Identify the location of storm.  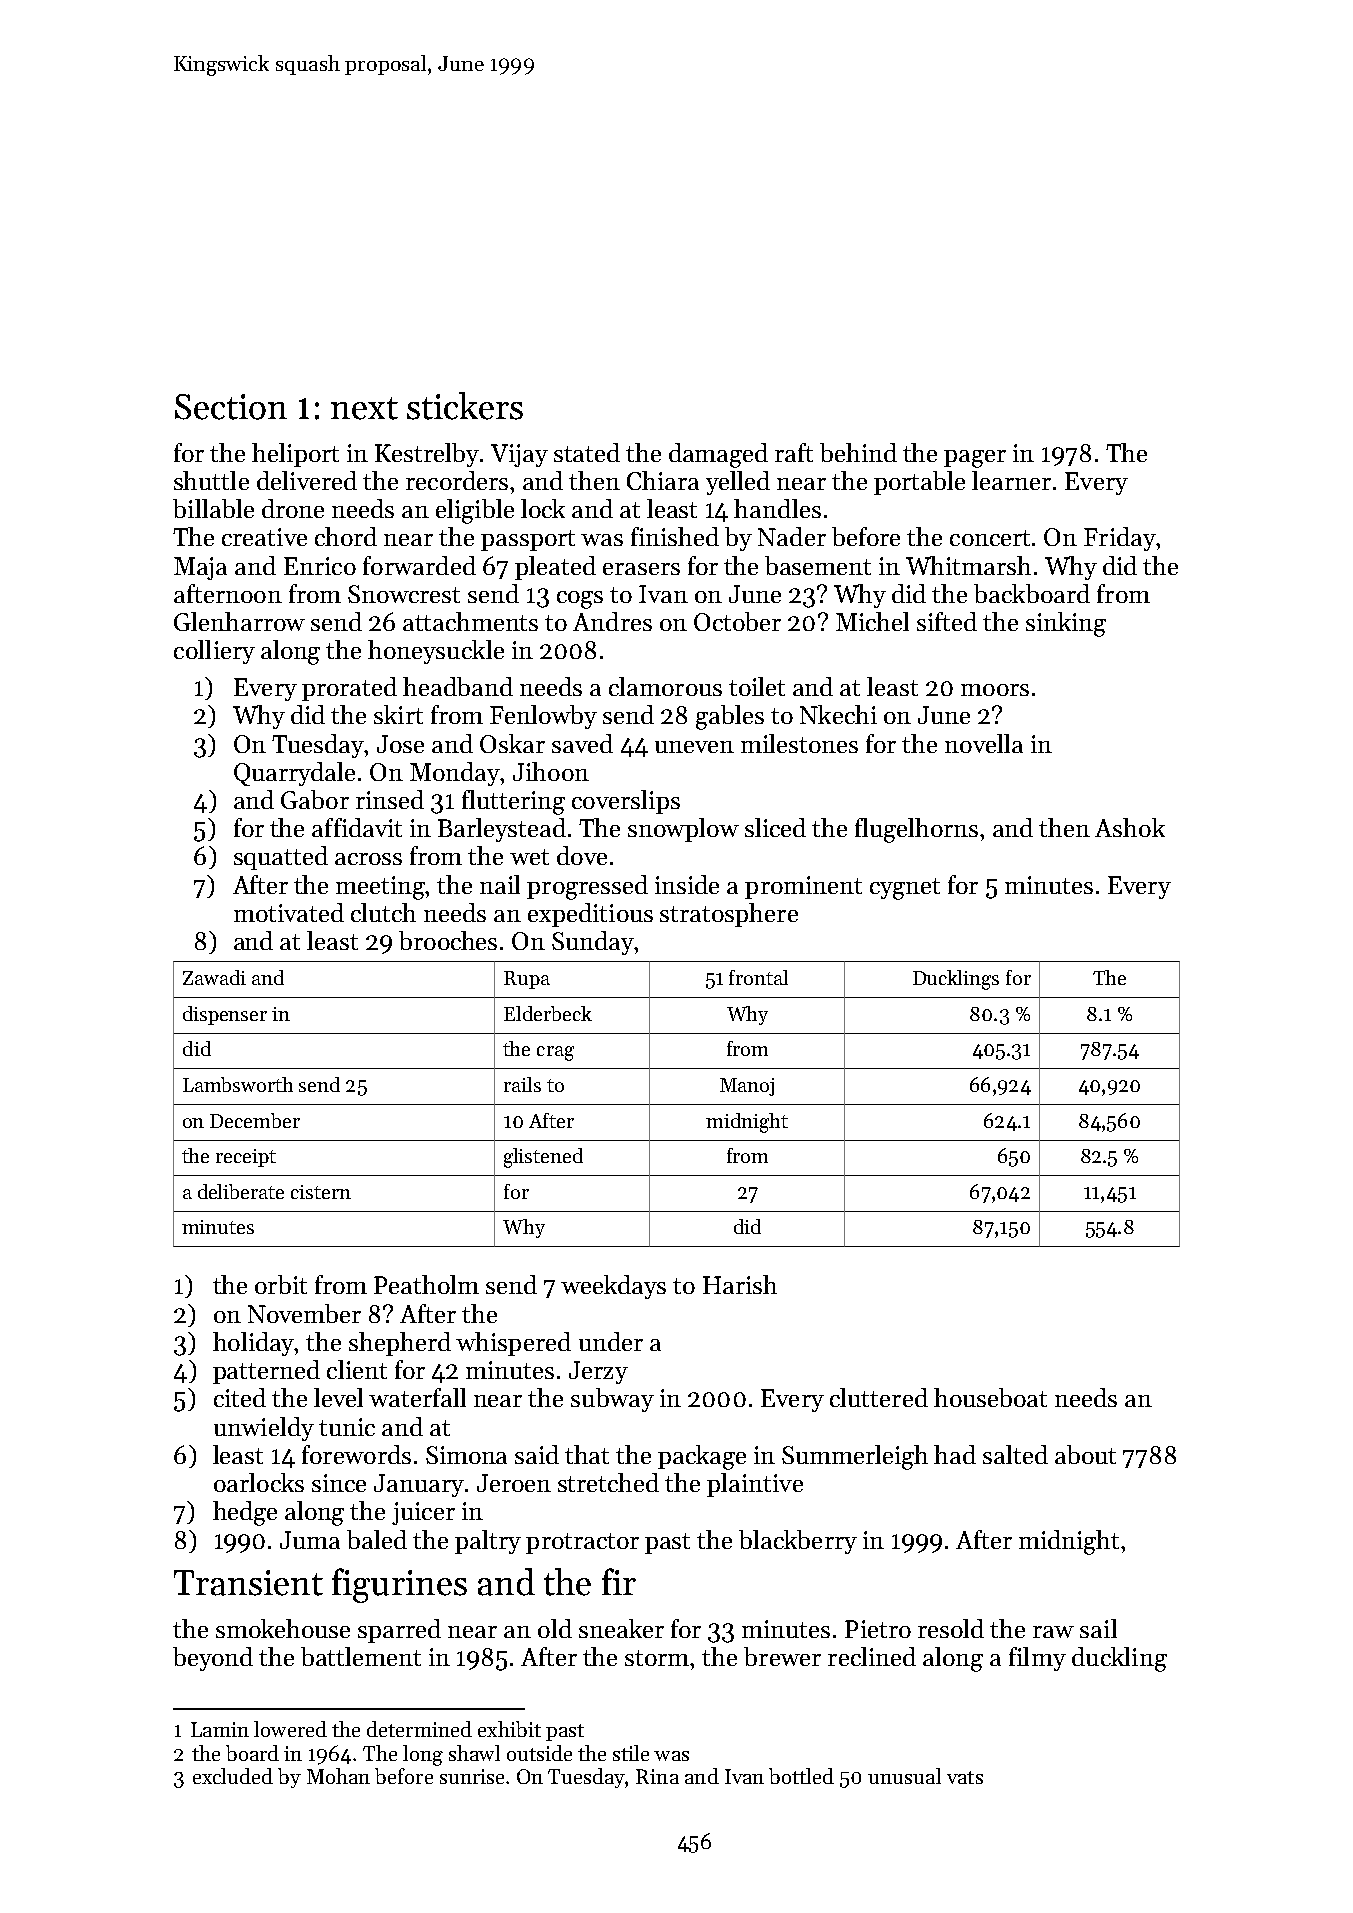
(658, 1658).
